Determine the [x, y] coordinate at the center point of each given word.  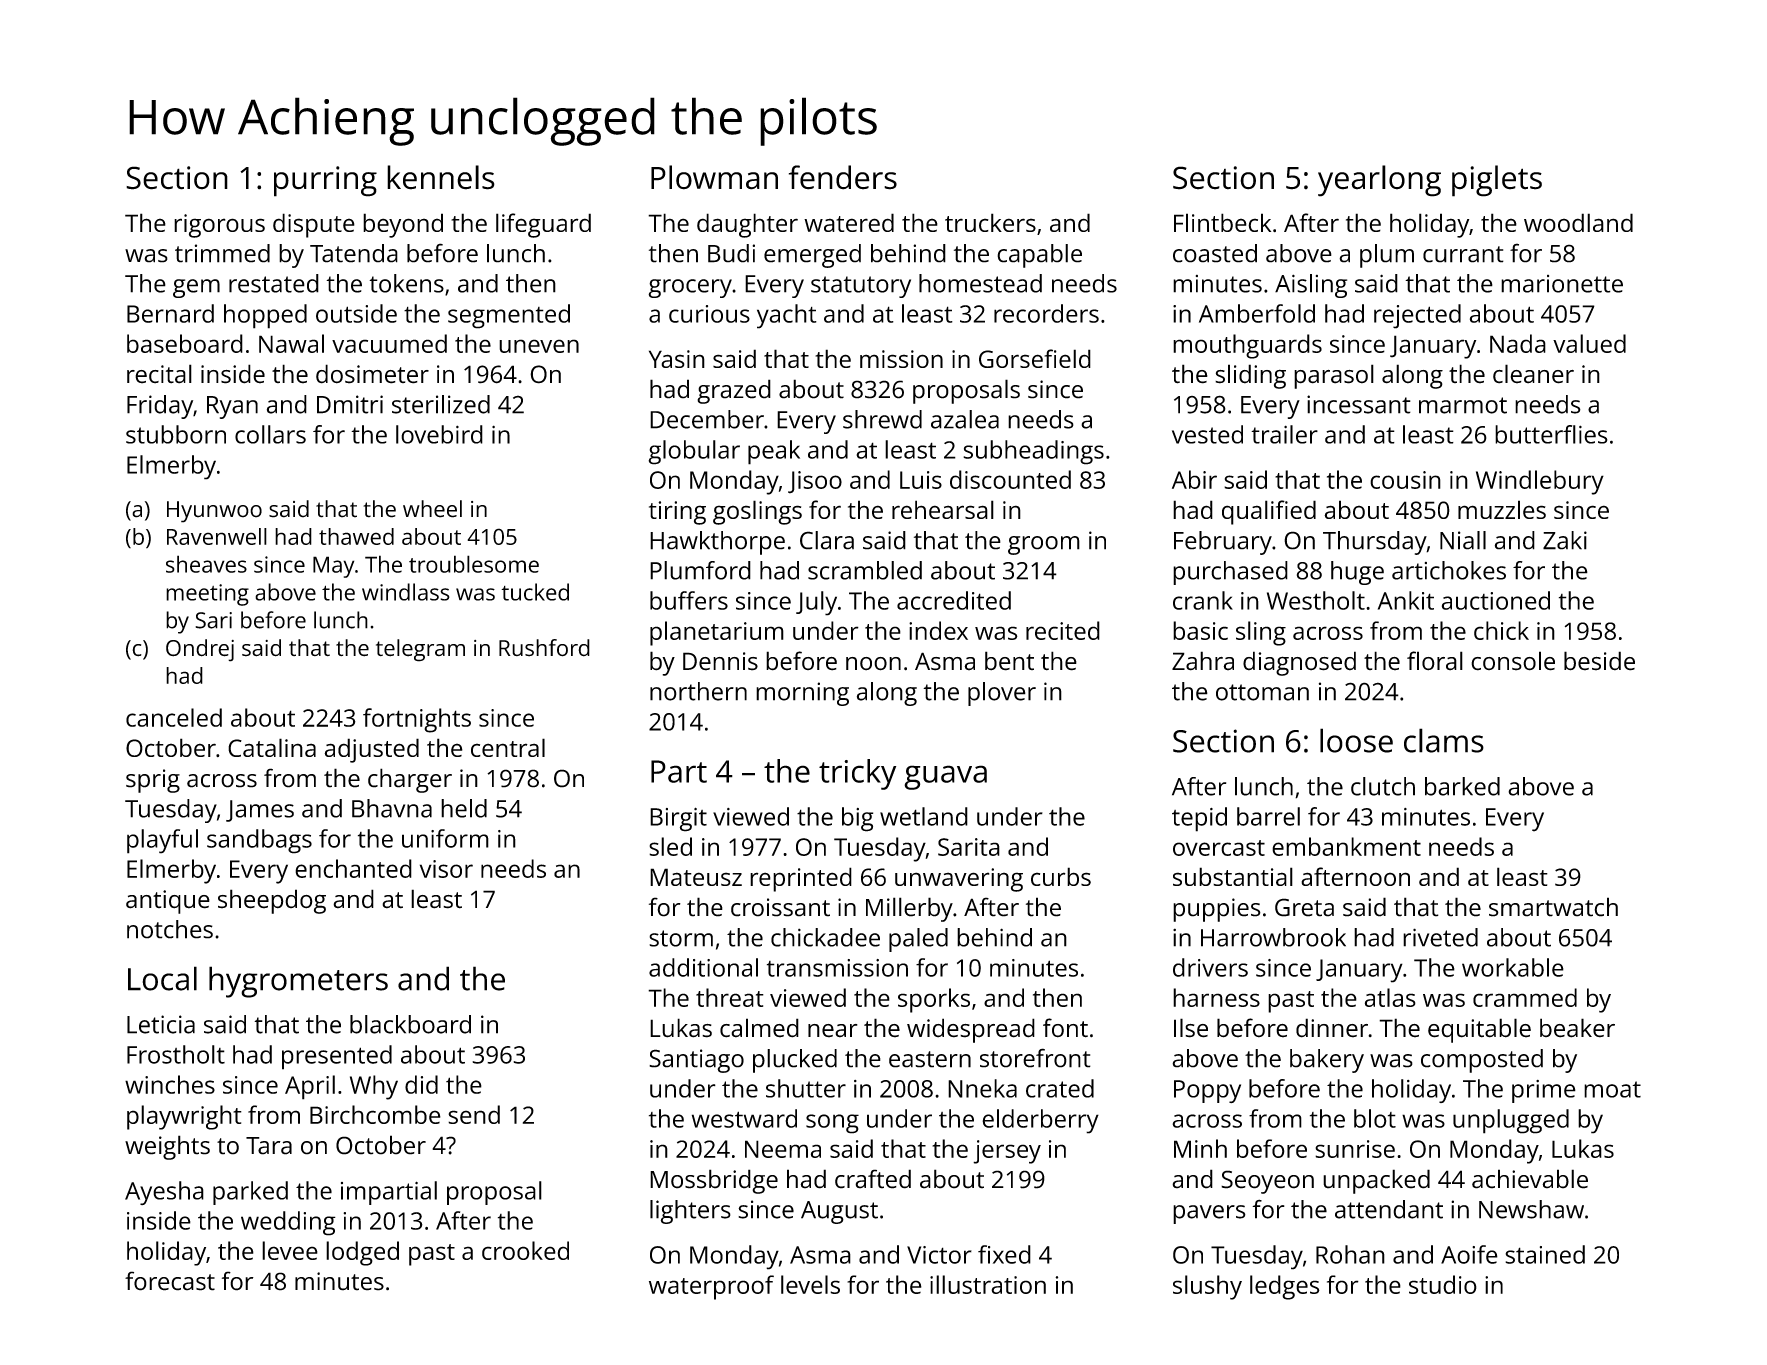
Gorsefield [1035, 358]
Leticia [161, 1024]
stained [1545, 1254]
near [833, 1031]
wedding [288, 1223]
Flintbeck [1222, 222]
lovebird [439, 434]
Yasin [677, 359]
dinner [1332, 1028]
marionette [1562, 284]
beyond [403, 225]
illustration [988, 1284]
